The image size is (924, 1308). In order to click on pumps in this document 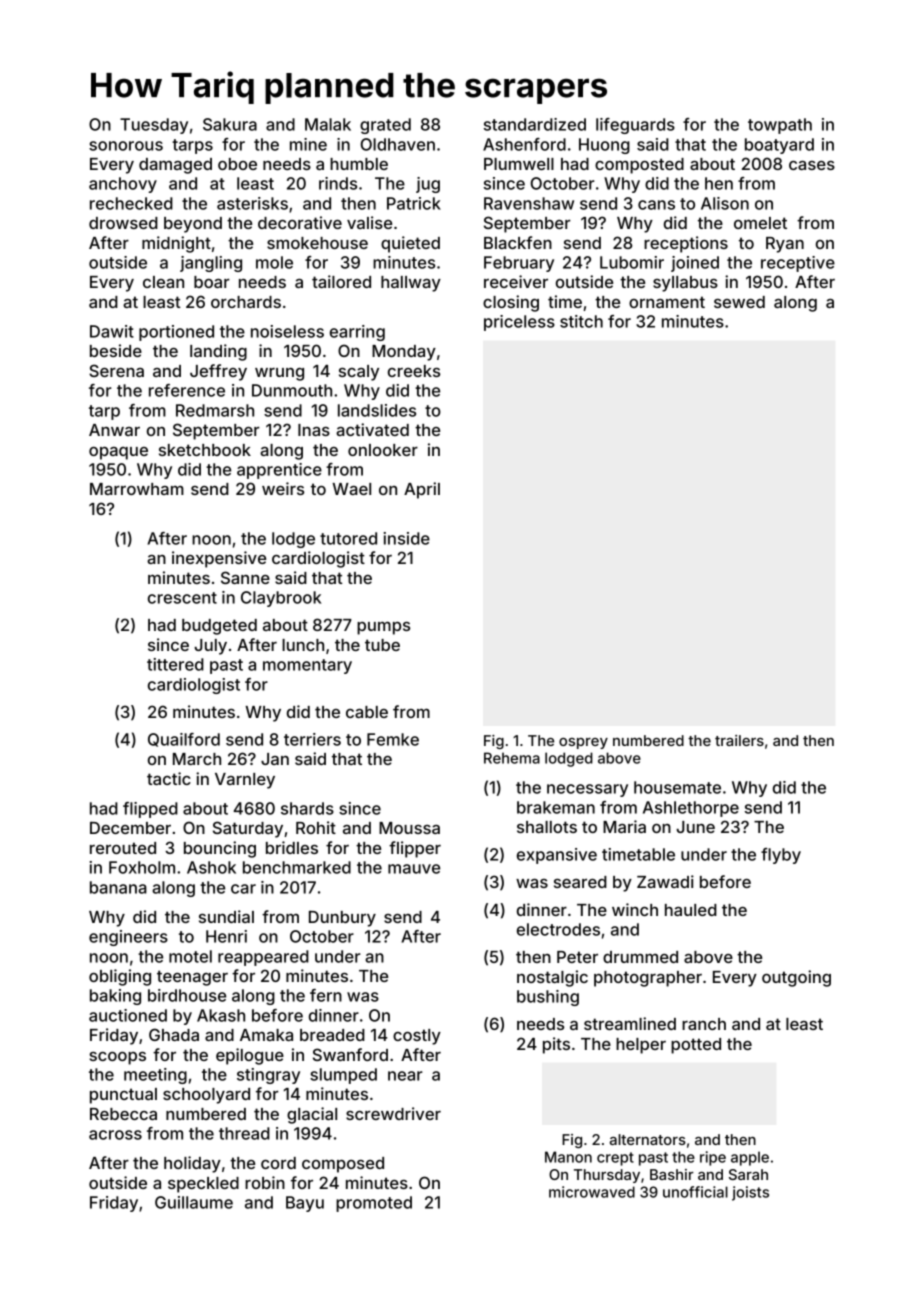, I will do `click(383, 628)`.
